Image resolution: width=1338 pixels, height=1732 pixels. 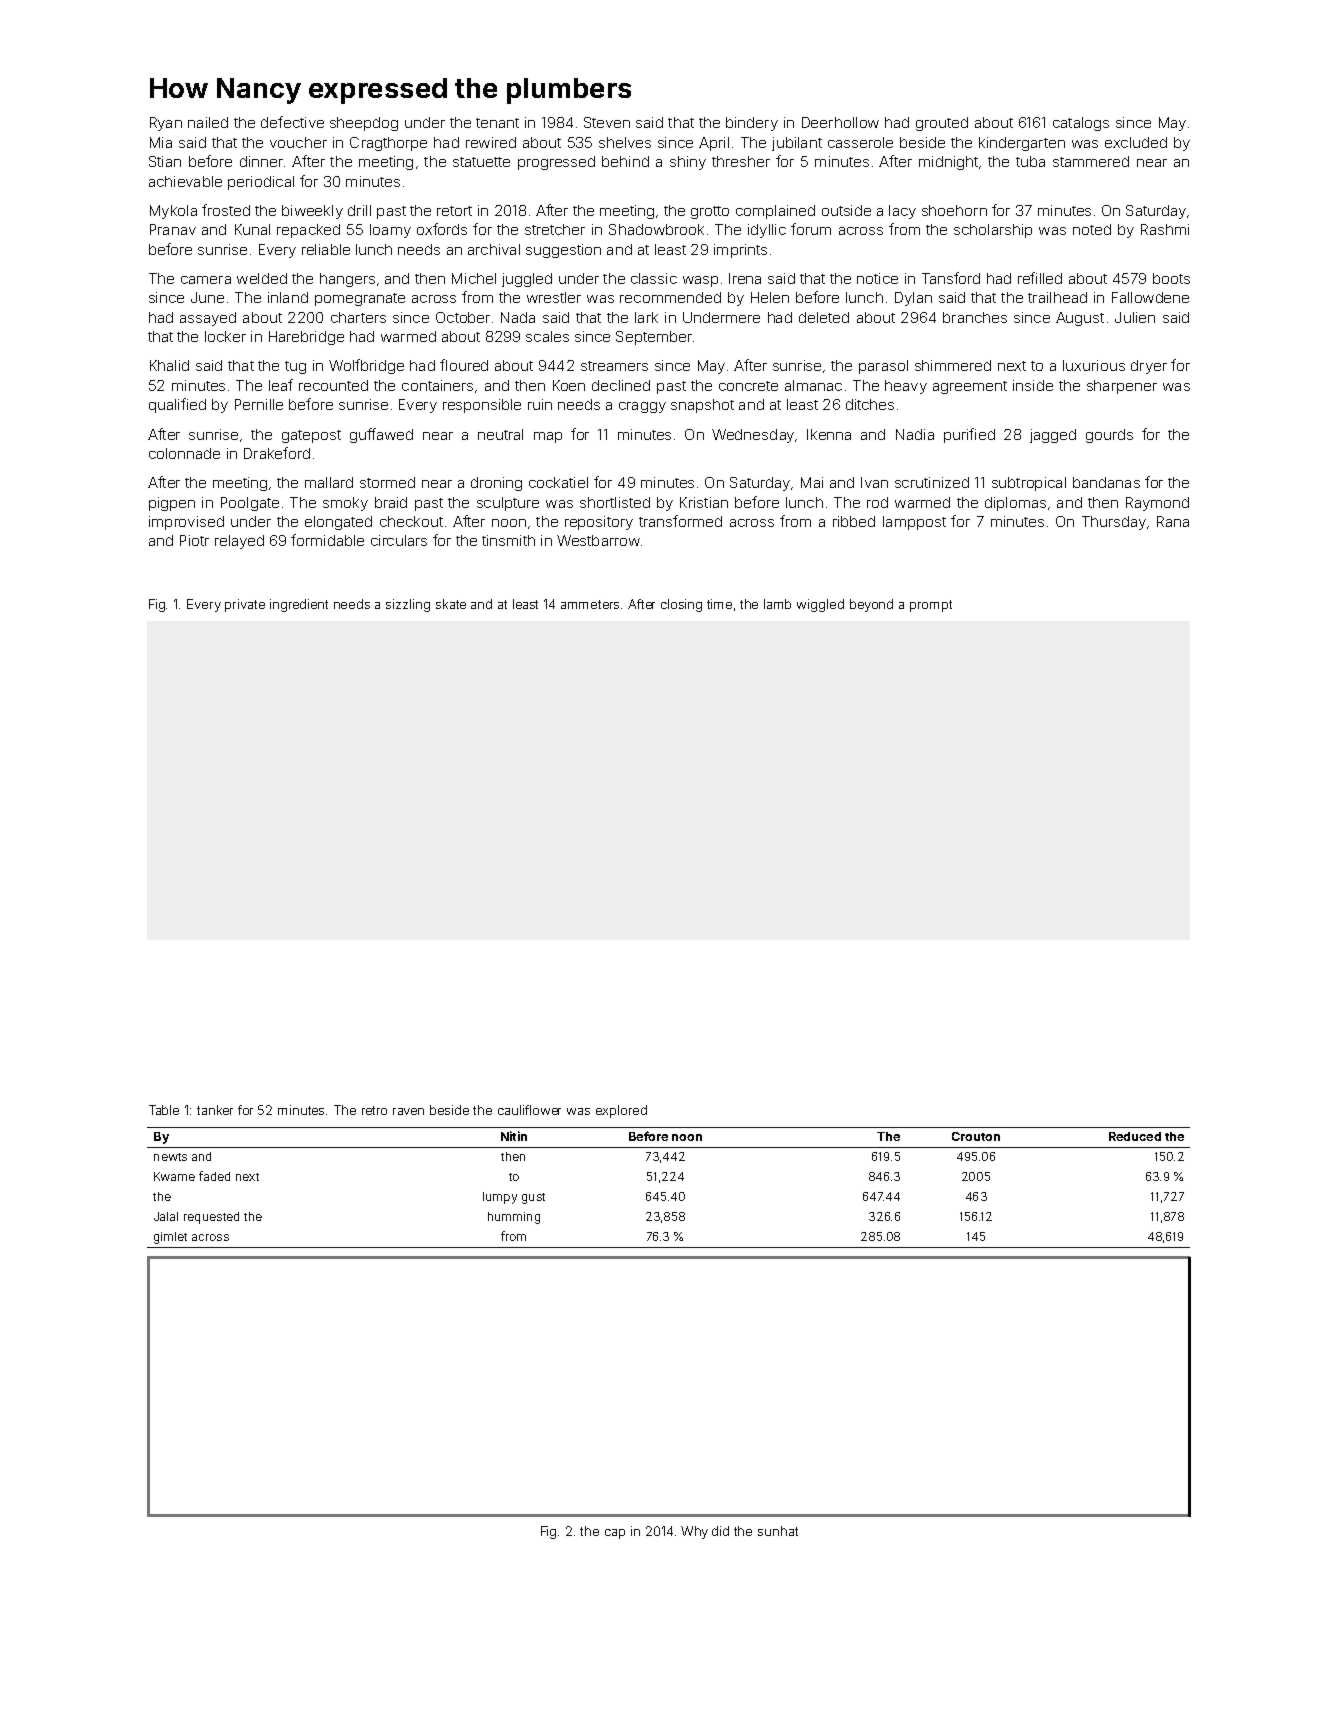 I want to click on Reduced, so click(x=1135, y=1136).
